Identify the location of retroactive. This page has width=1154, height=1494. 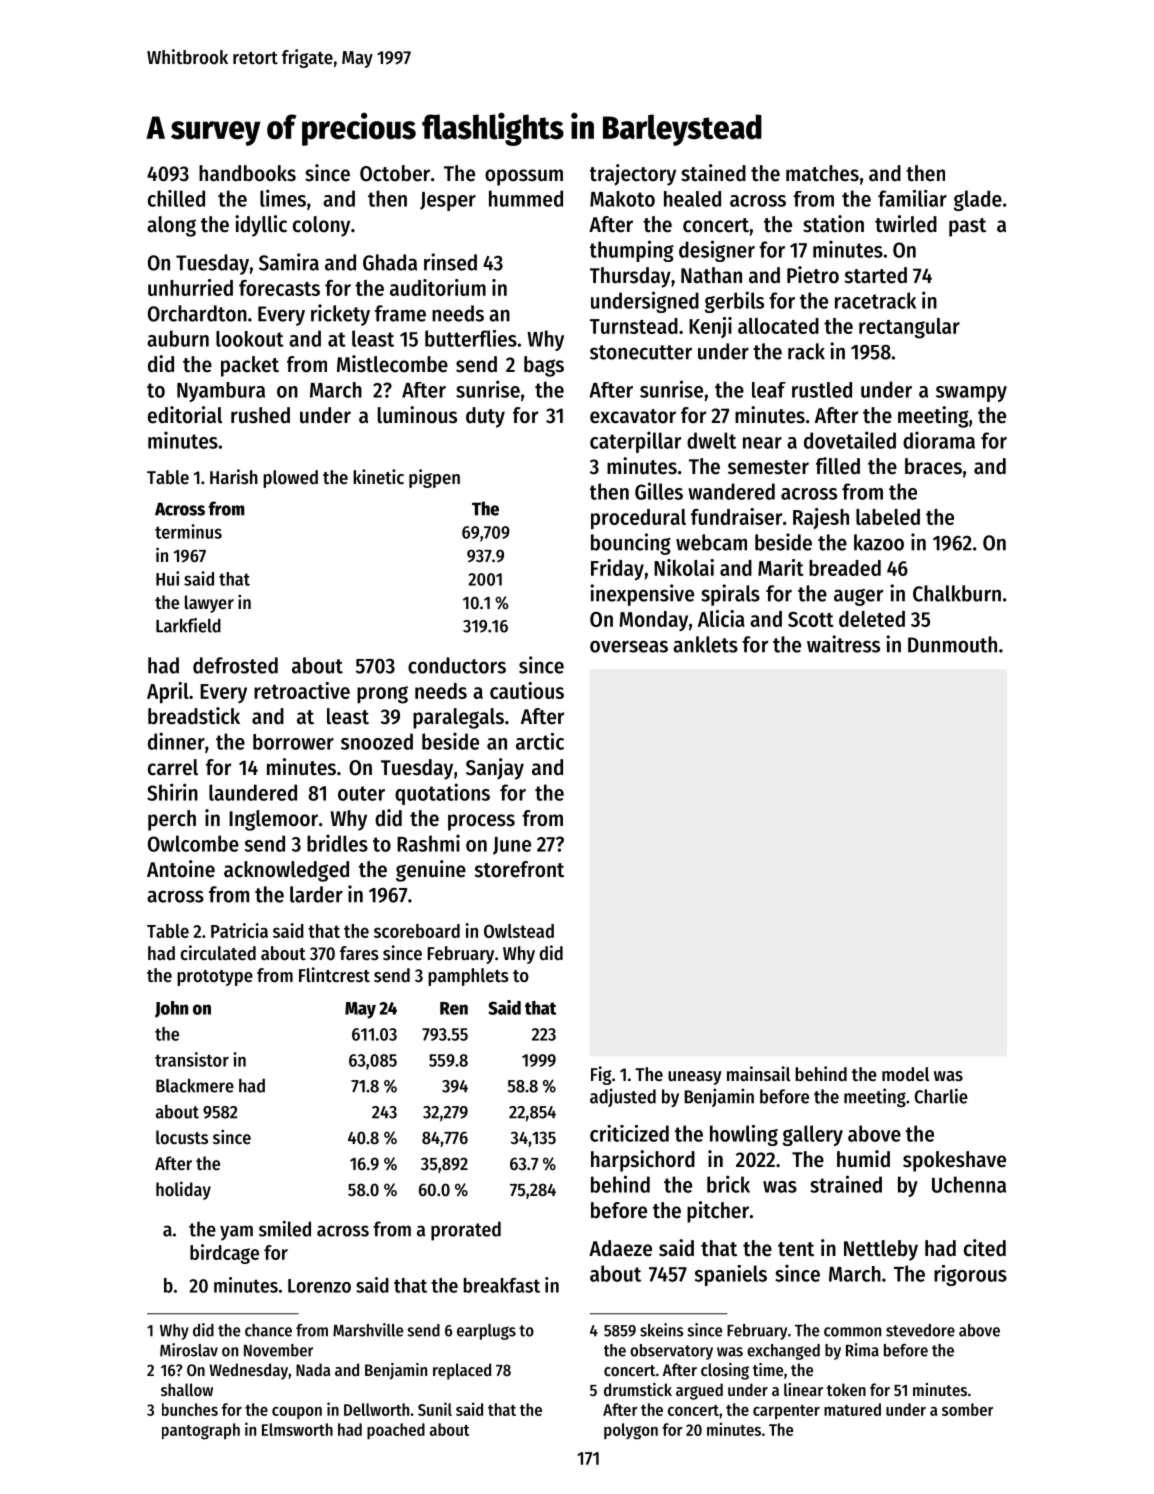
(302, 690).
